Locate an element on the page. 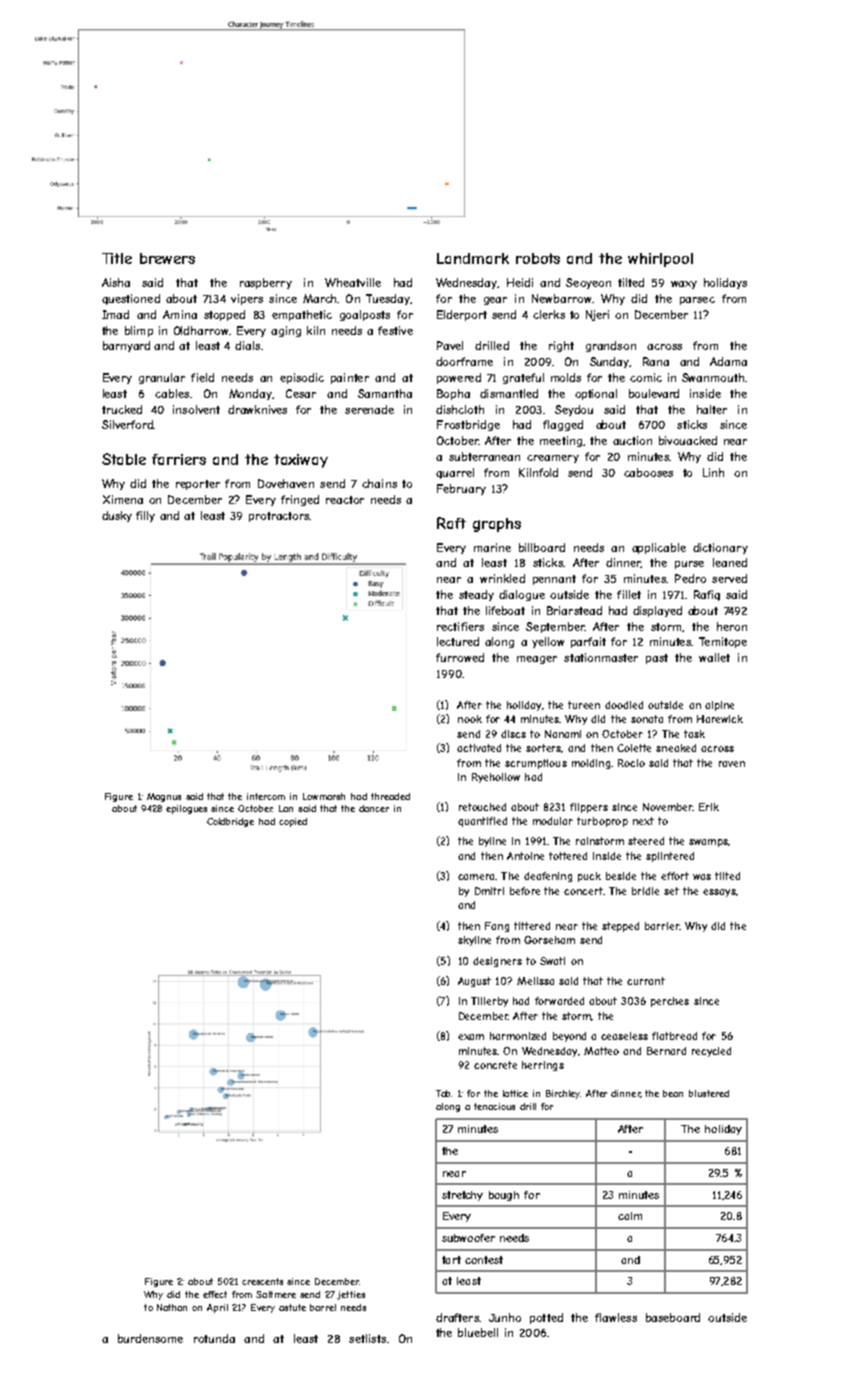 This image has height=1400, width=849. Nathan is located at coordinates (172, 1307).
